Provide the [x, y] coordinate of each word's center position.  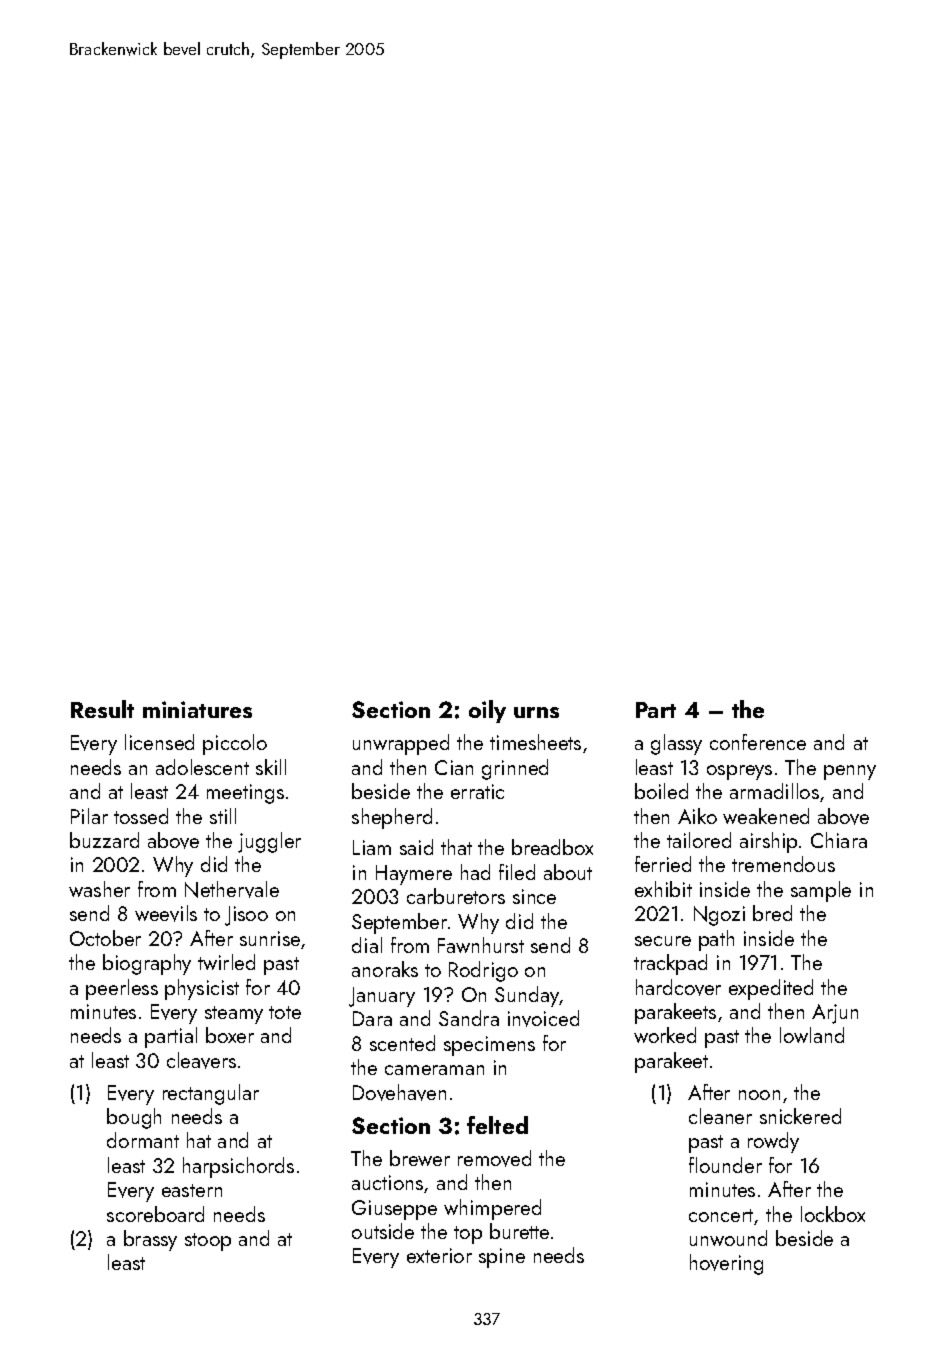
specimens [489, 1046]
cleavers [201, 1060]
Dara [372, 1018]
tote [285, 1012]
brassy [150, 1240]
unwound [728, 1238]
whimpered [492, 1209]
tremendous [783, 864]
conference [758, 742]
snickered [800, 1116]
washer [99, 889]
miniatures [197, 709]
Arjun [835, 1014]
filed [517, 872]
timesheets [535, 742]
